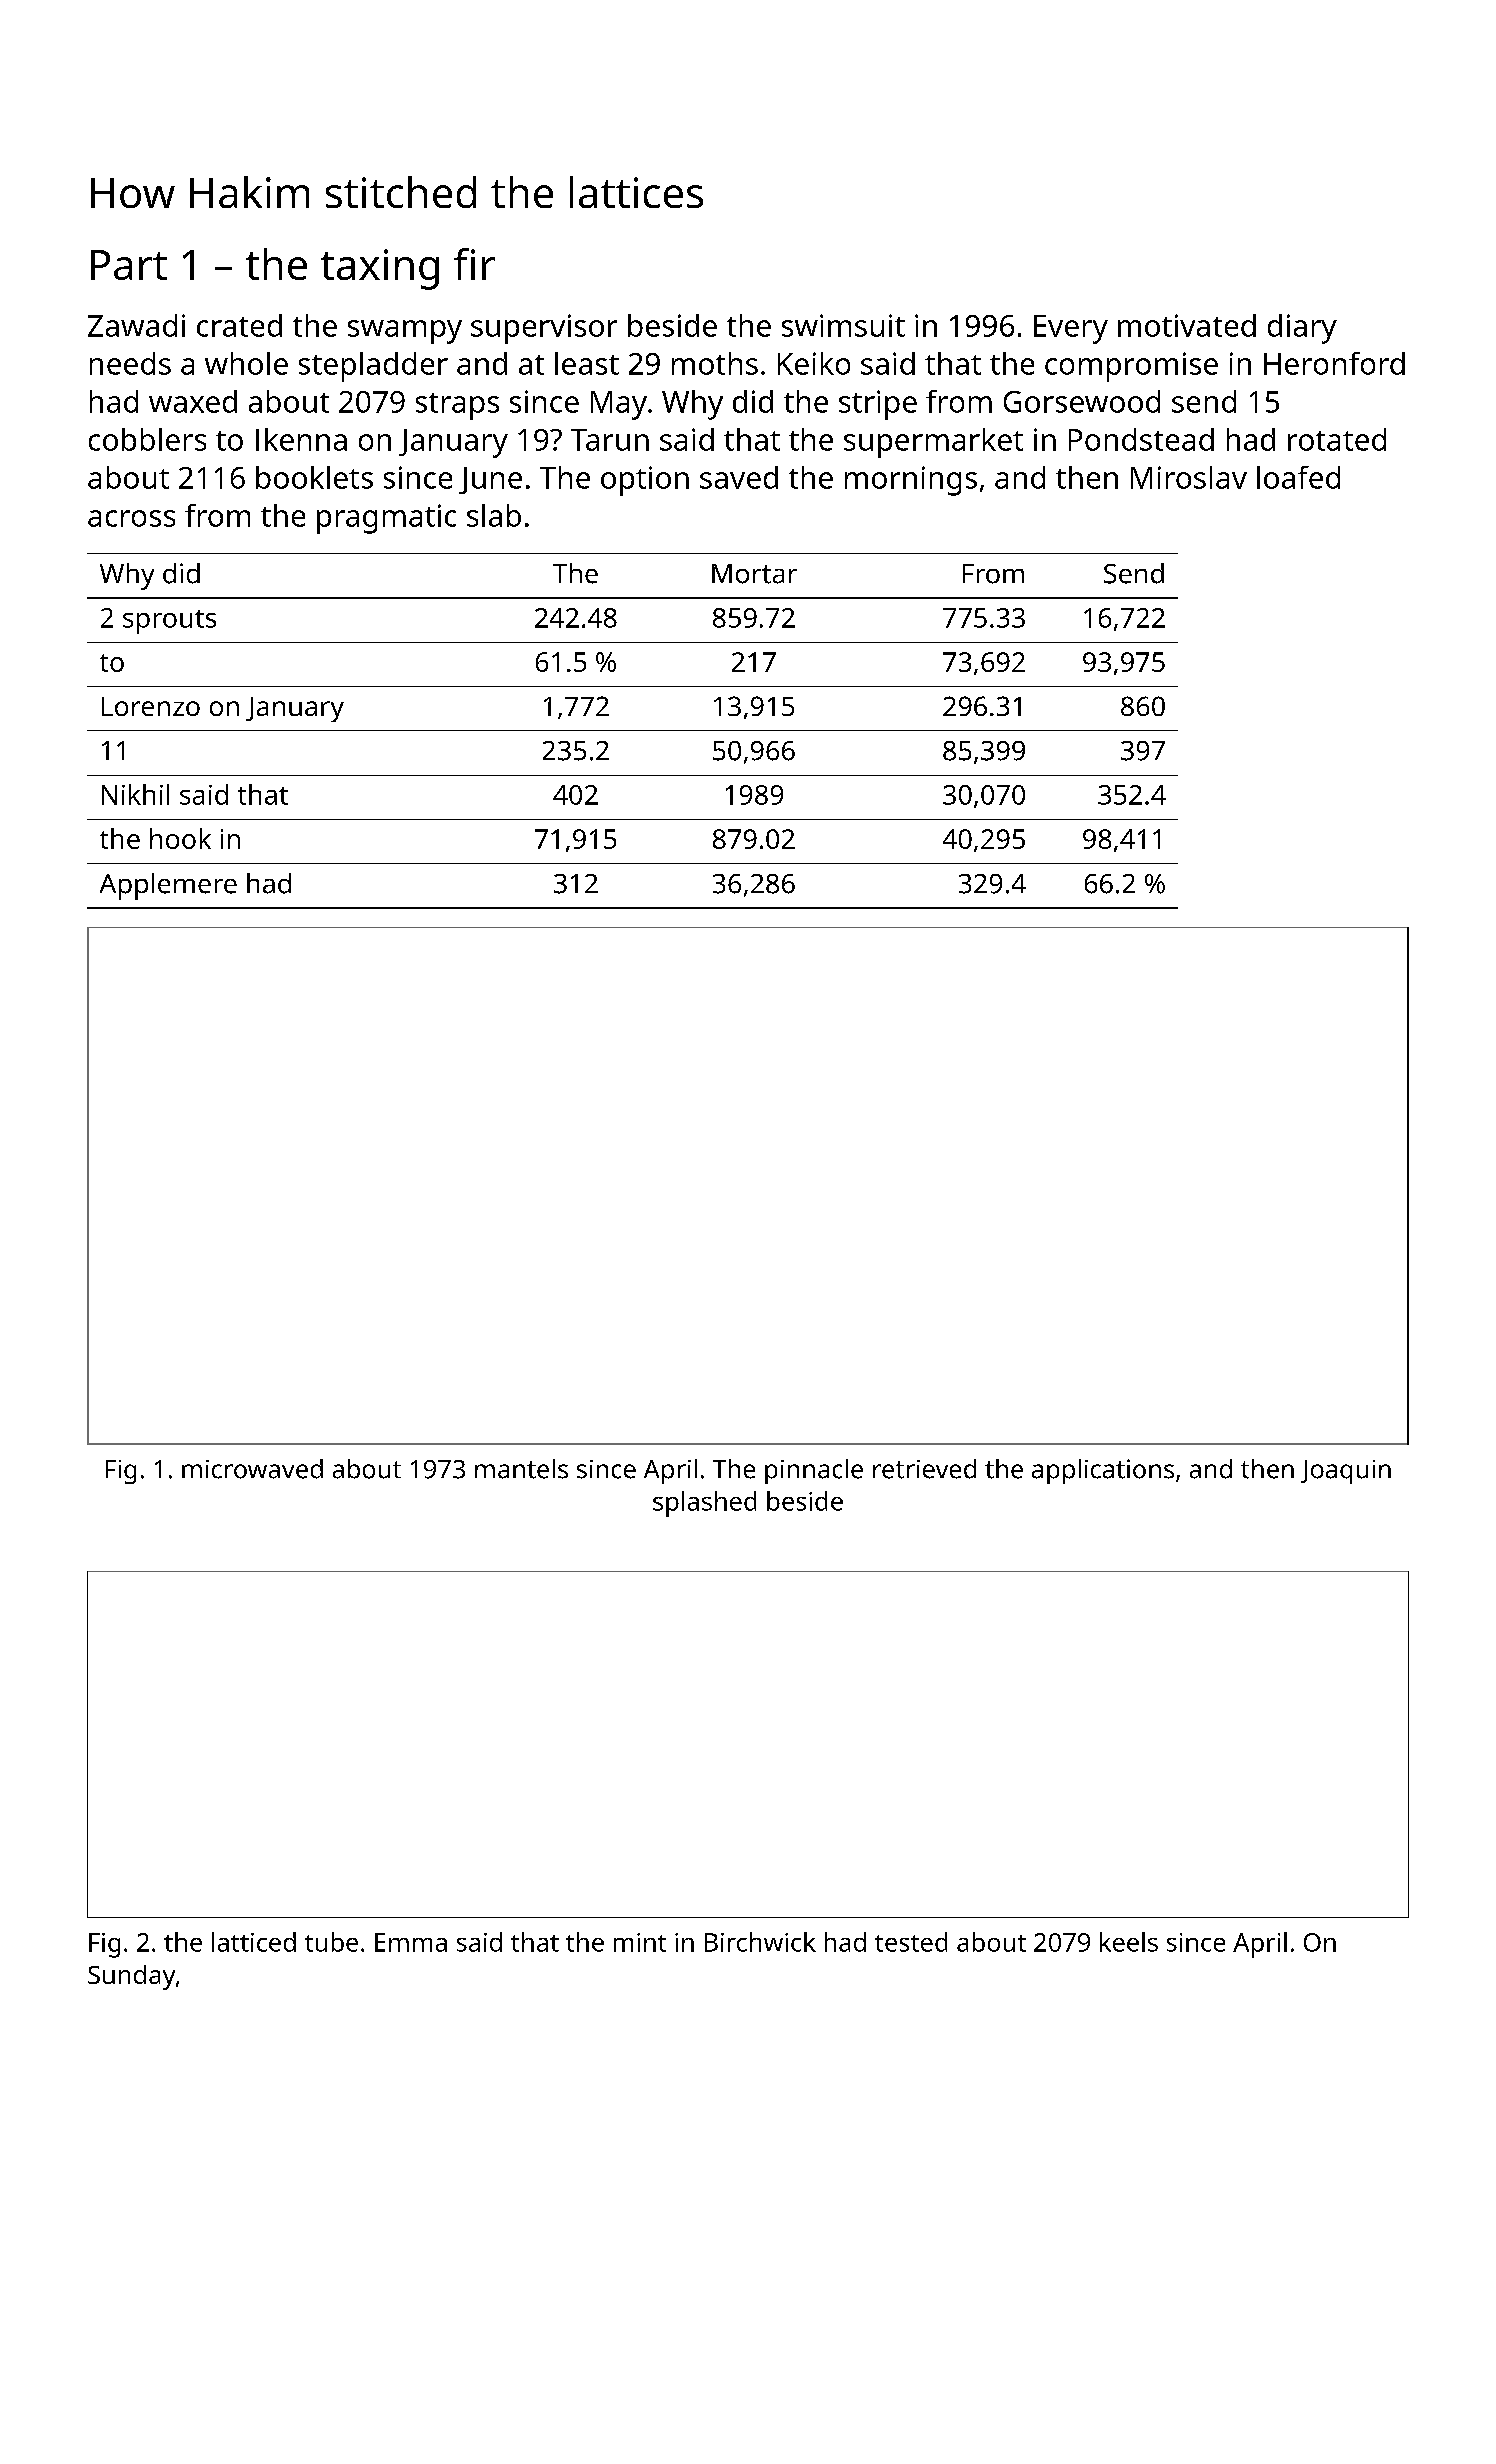 The height and width of the page is (2464, 1496). What do you see at coordinates (151, 706) in the page?
I see `Lorenzo` at bounding box center [151, 706].
